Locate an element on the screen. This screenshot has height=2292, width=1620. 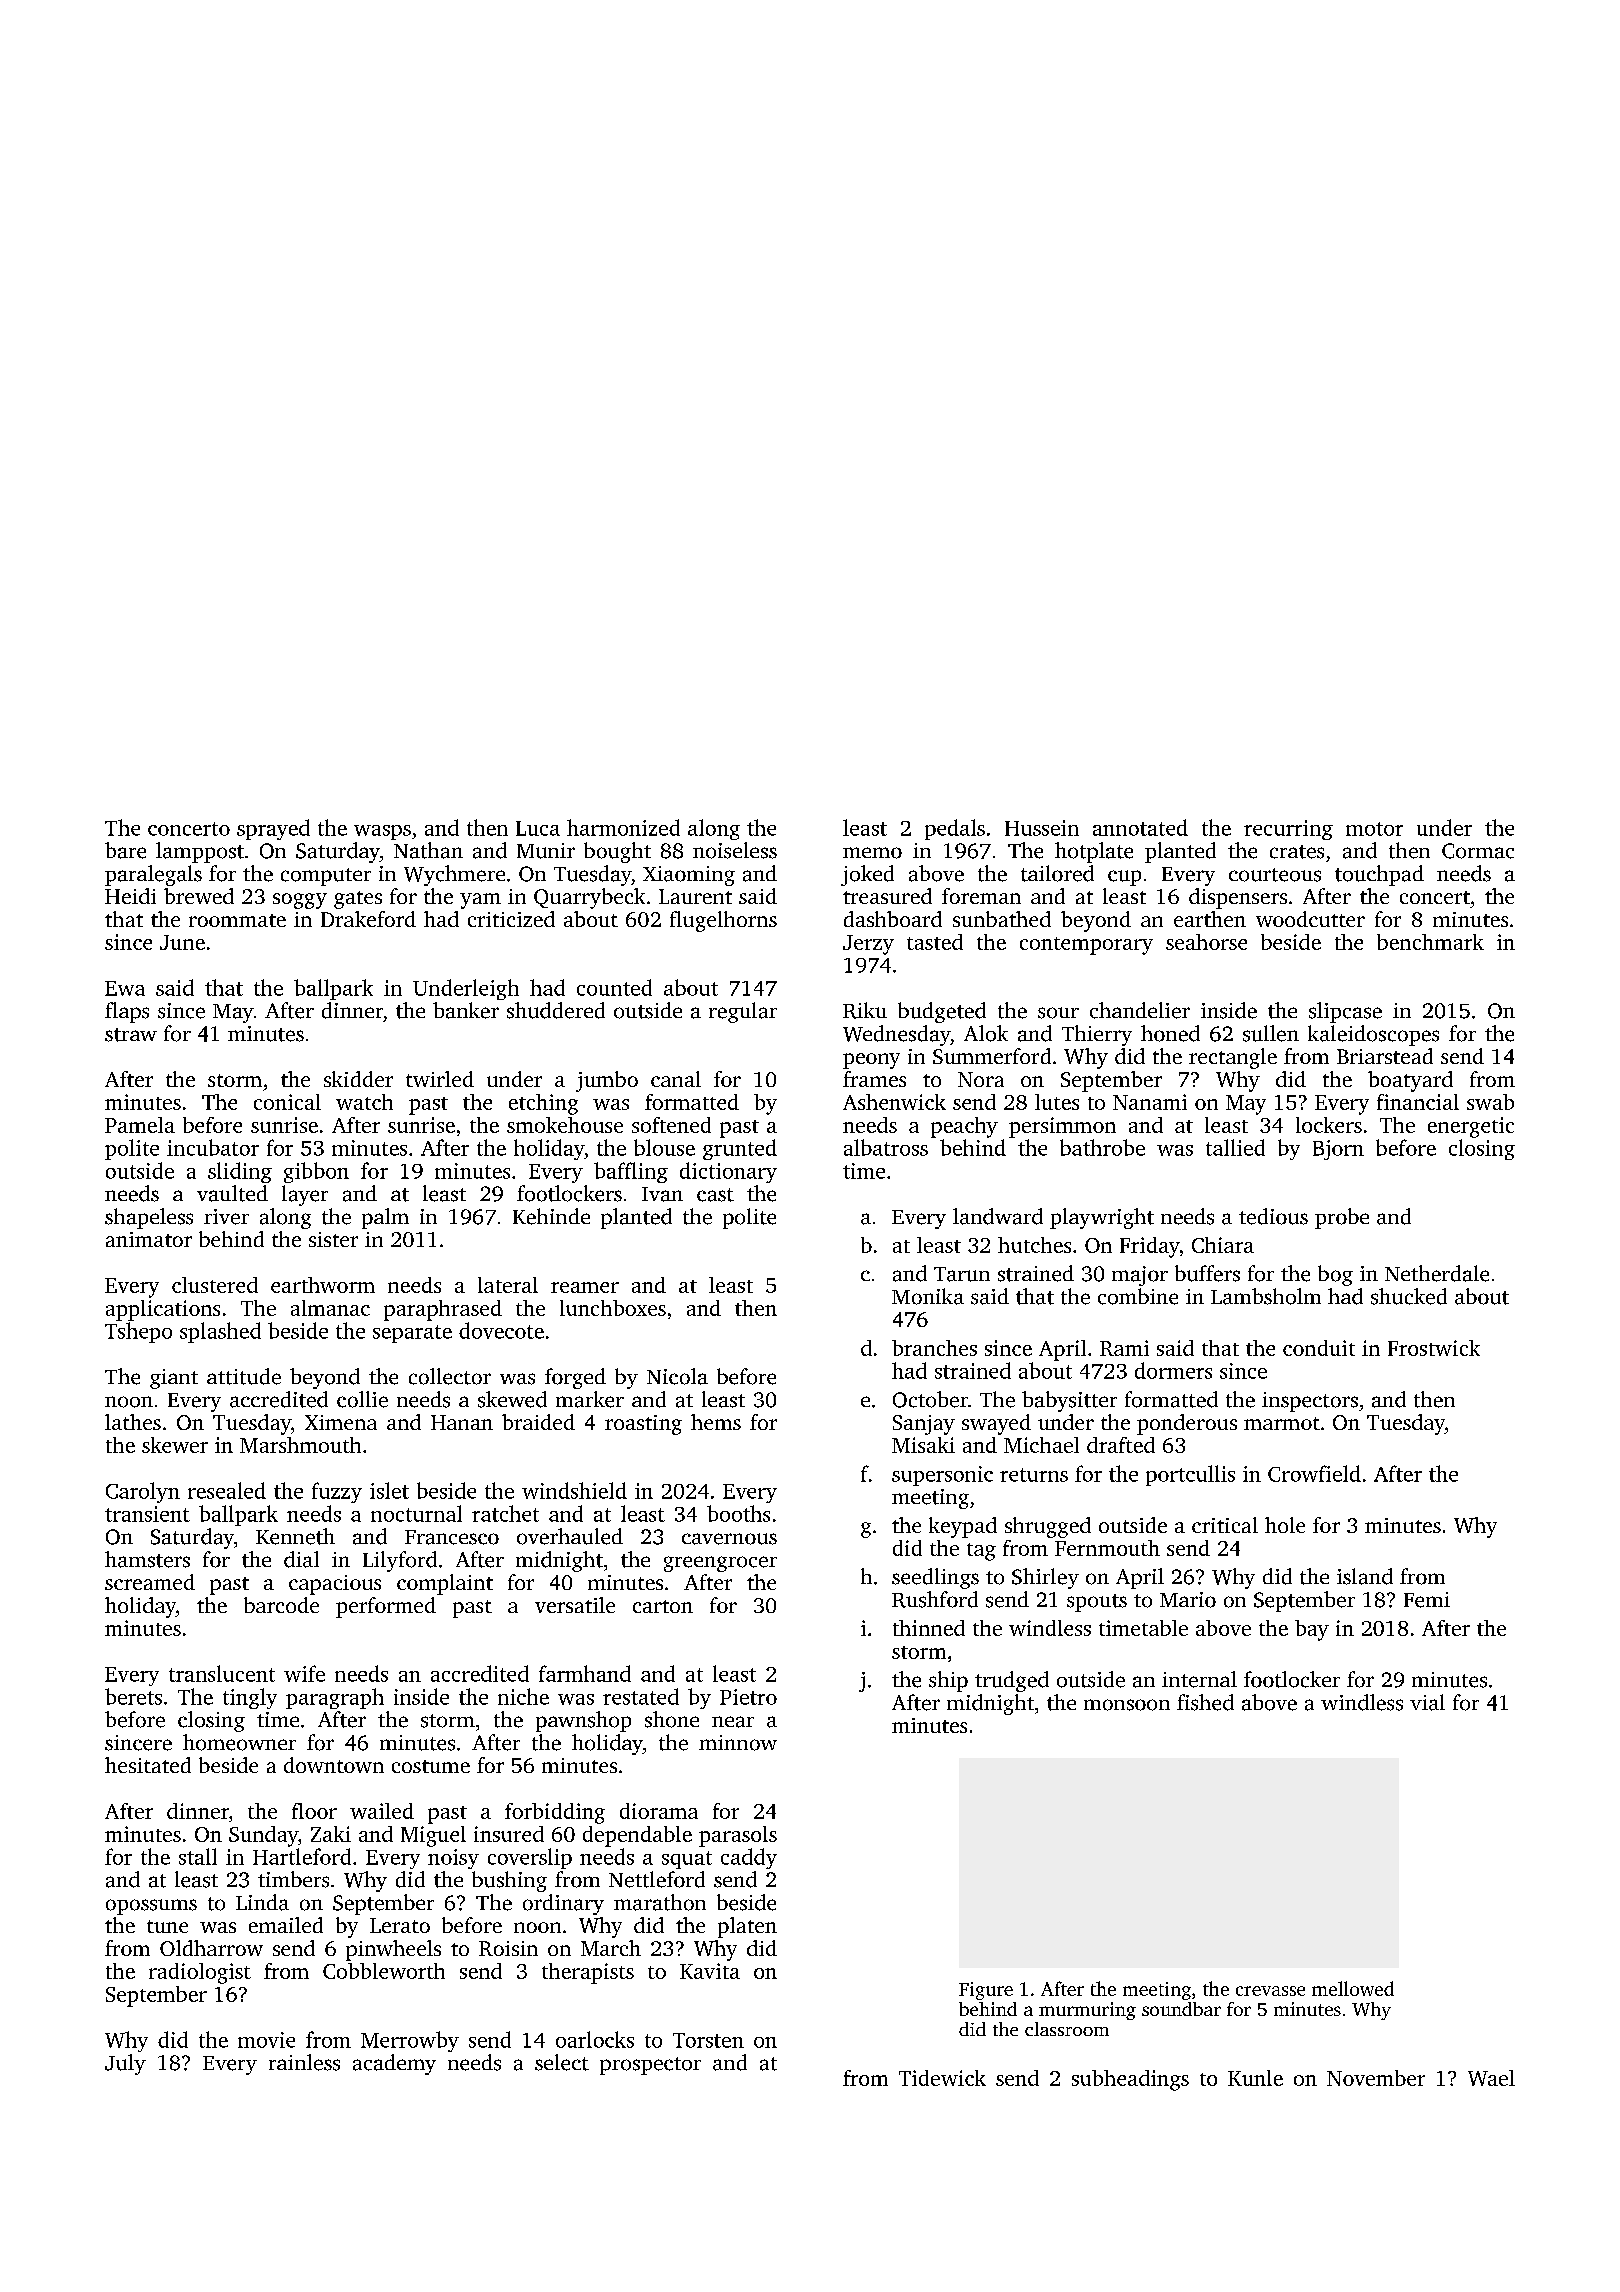
banker is located at coordinates (466, 1010).
